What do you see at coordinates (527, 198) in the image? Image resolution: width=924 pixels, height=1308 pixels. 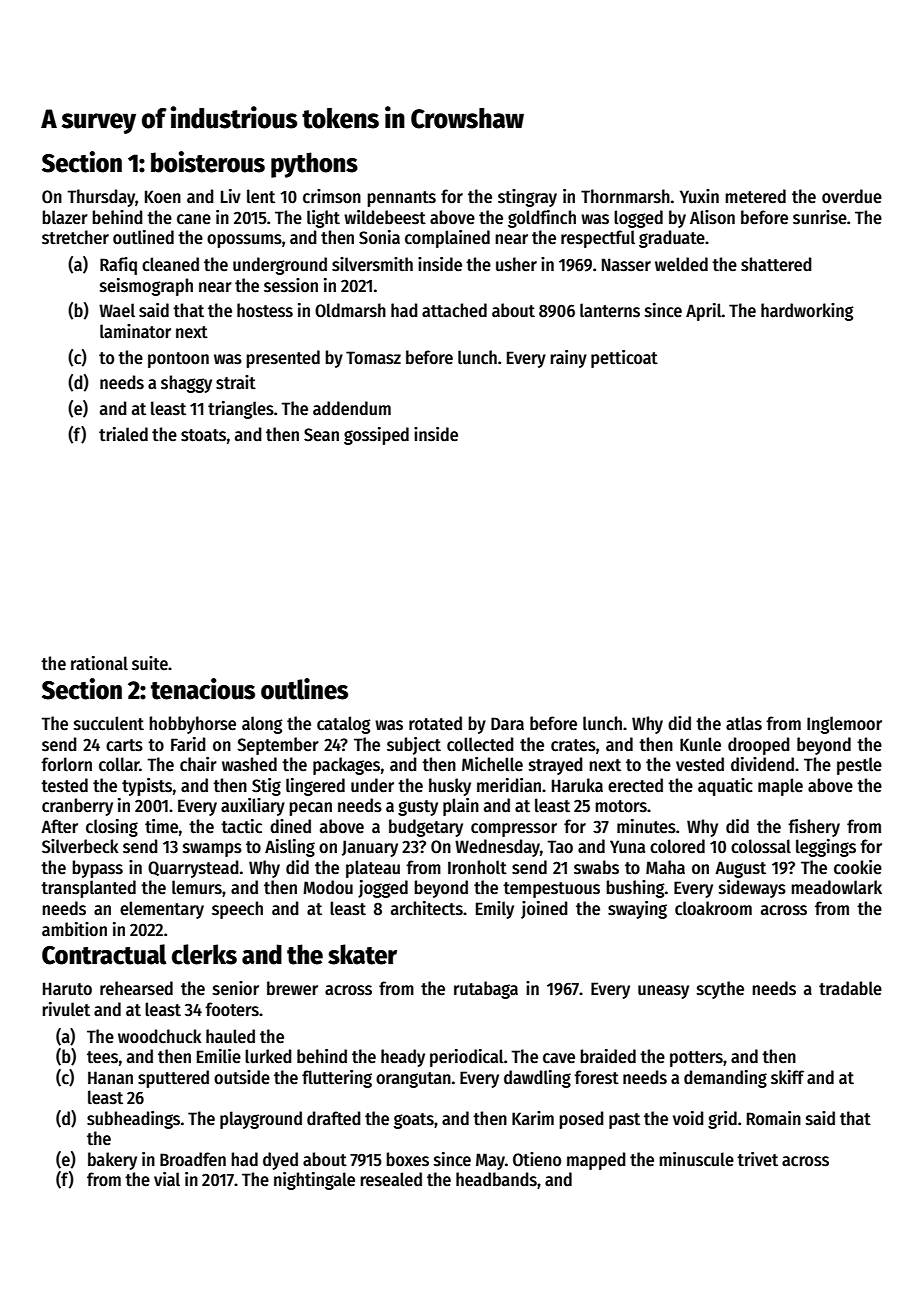 I see `stingray` at bounding box center [527, 198].
